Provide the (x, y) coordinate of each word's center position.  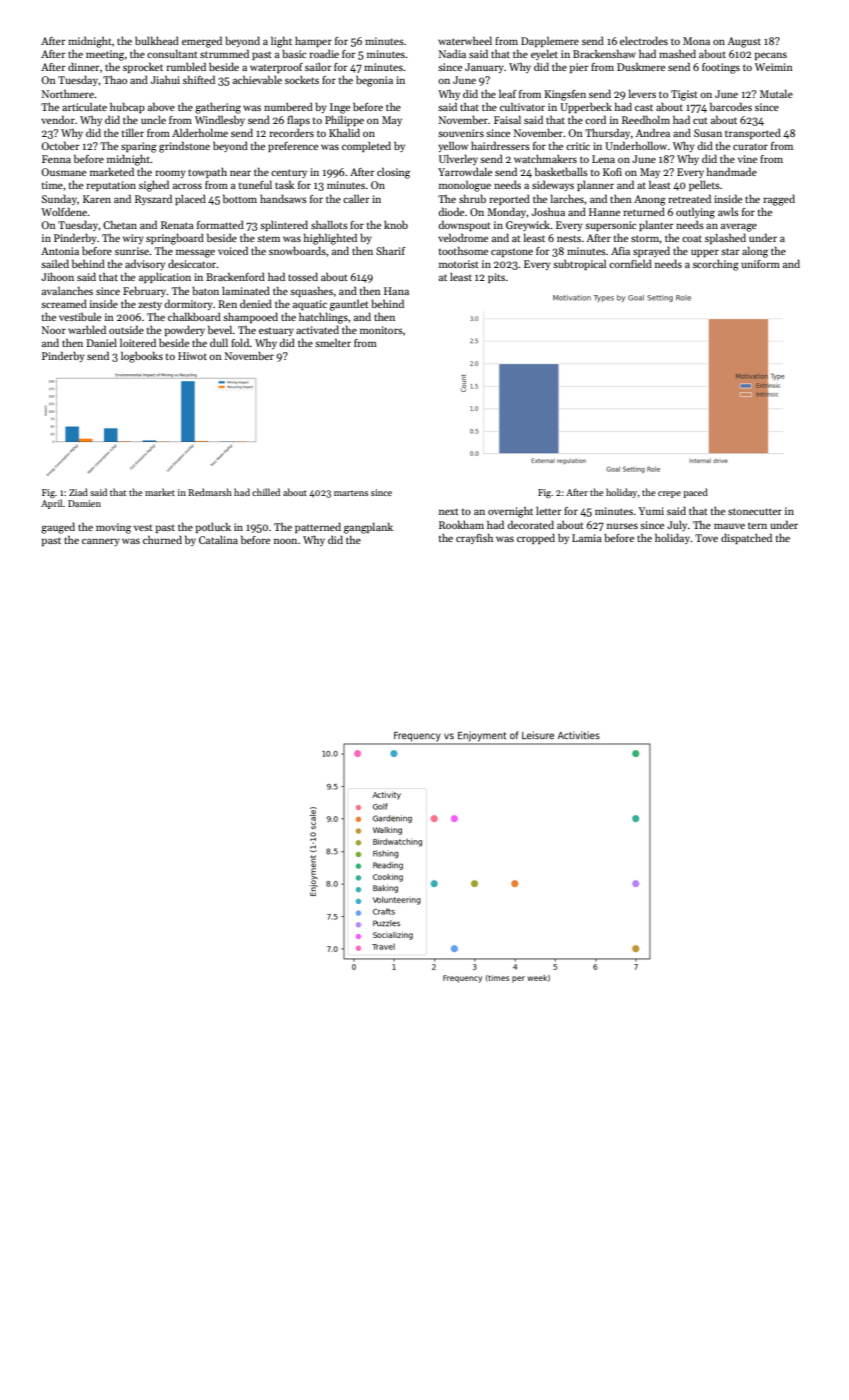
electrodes (644, 40)
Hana (396, 291)
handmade (732, 171)
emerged (202, 42)
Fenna (56, 159)
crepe (669, 494)
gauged (58, 528)
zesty (150, 305)
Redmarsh (210, 492)
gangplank (368, 528)
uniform (760, 264)
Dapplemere (550, 41)
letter (549, 511)
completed (366, 146)
